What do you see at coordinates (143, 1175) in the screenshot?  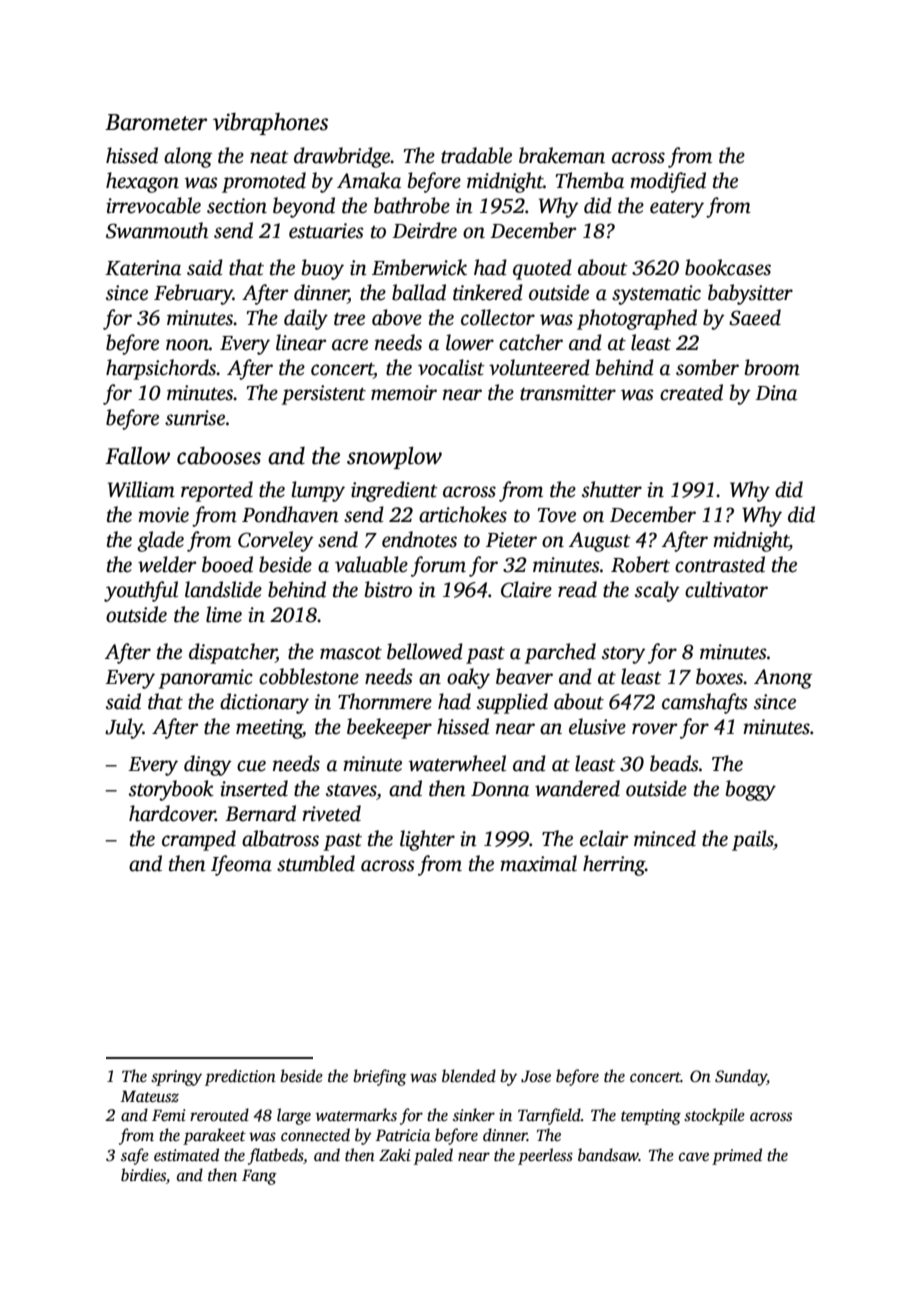 I see `birdies` at bounding box center [143, 1175].
